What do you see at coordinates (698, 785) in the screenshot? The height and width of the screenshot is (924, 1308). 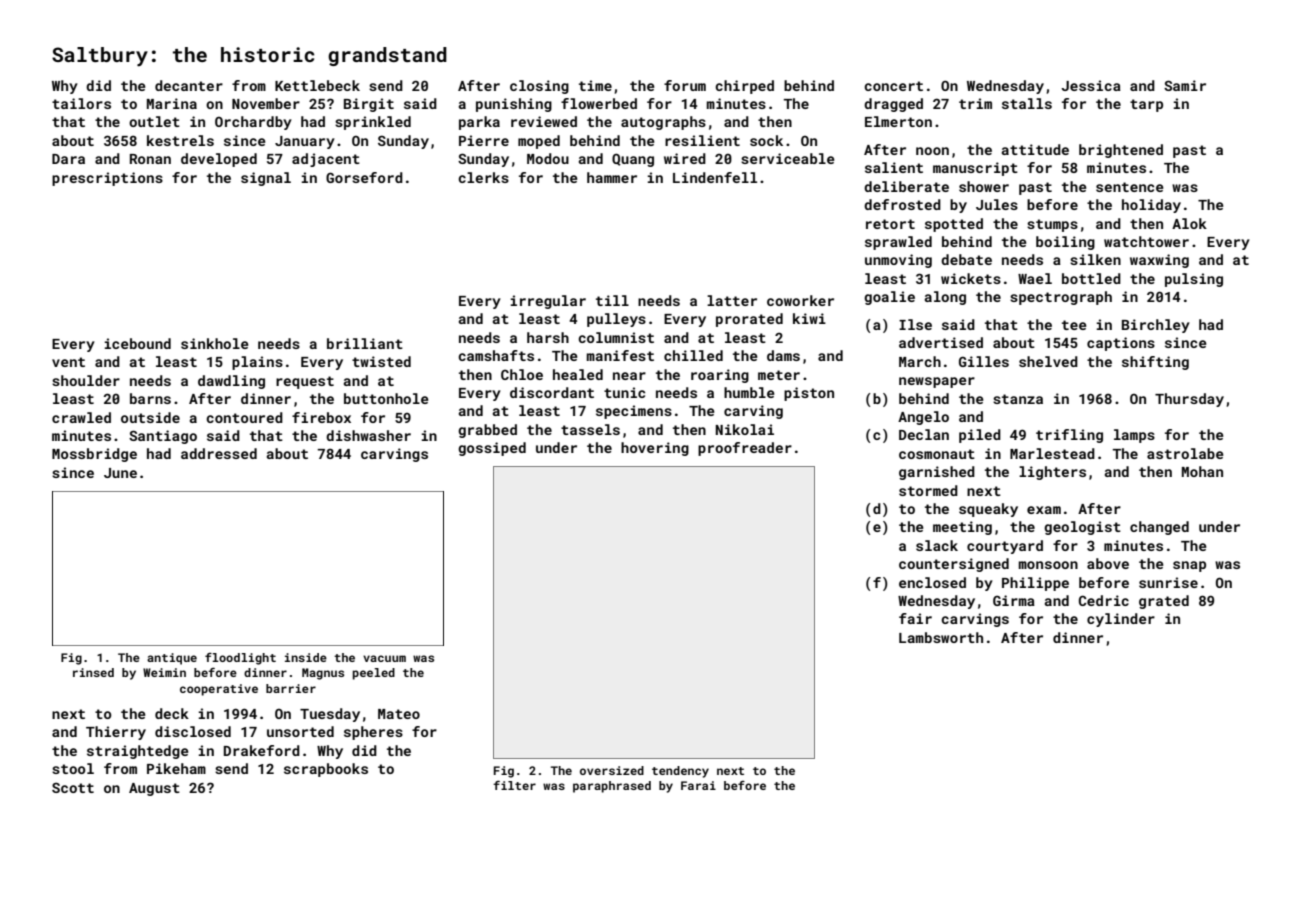 I see `Farai` at bounding box center [698, 785].
